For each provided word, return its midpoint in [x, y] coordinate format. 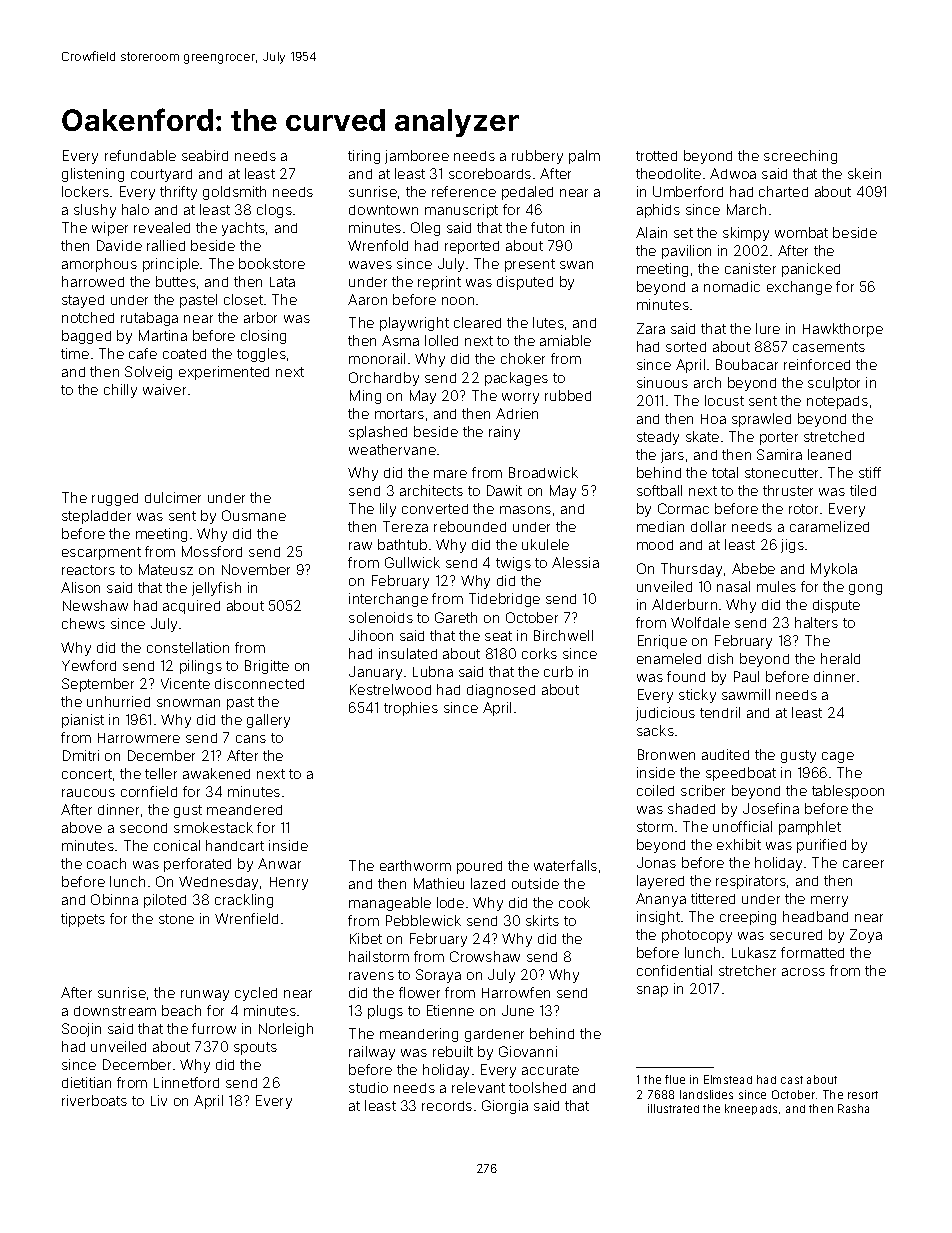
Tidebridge [504, 600]
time [75, 353]
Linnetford [186, 1082]
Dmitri [81, 755]
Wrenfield [246, 918]
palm [584, 157]
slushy [95, 211]
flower [419, 992]
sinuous [662, 382]
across [803, 972]
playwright [414, 324]
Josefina [771, 808]
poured [479, 867]
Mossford [212, 551]
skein [864, 173]
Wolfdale [700, 622]
